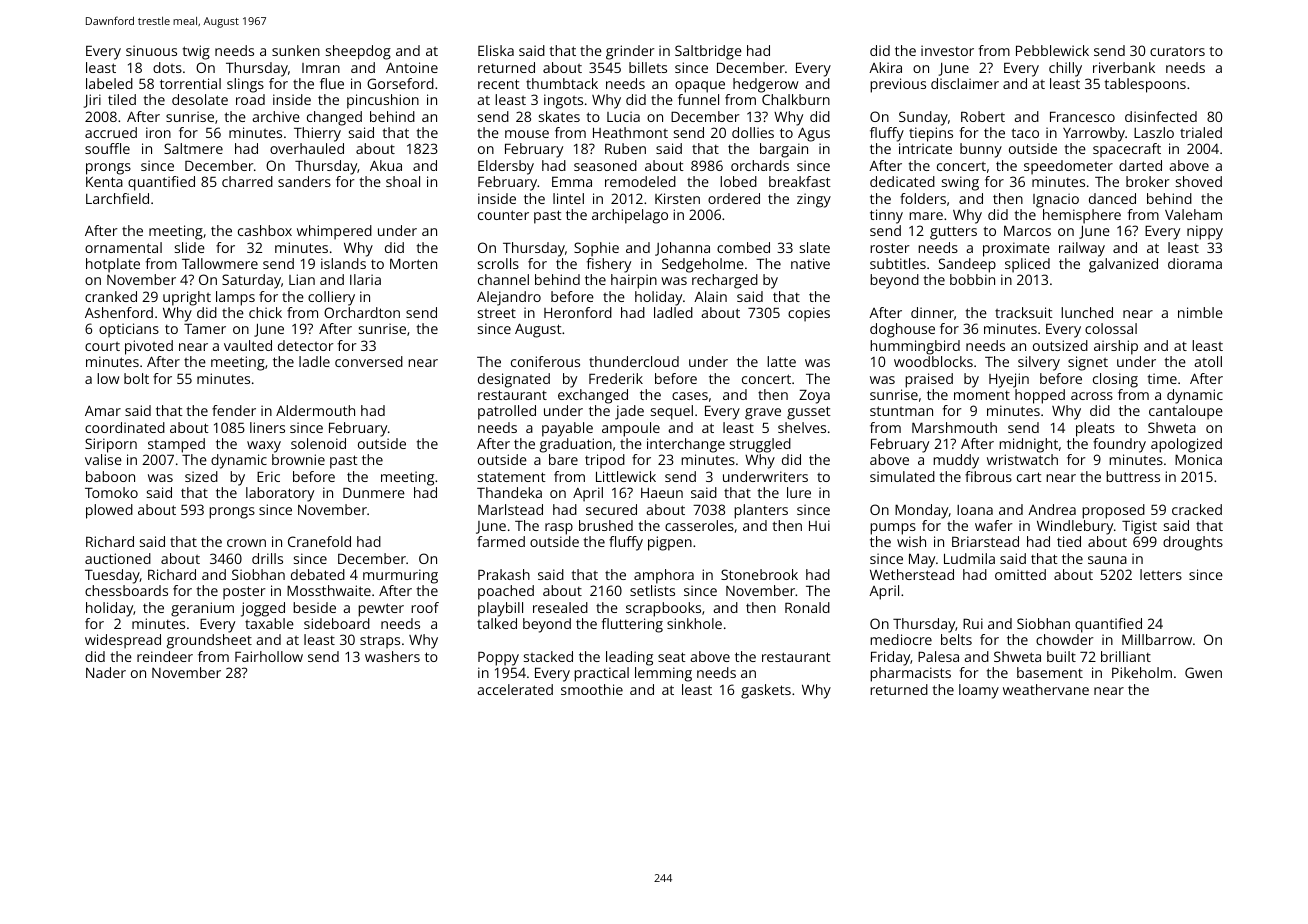 The height and width of the document is (924, 1308). What do you see at coordinates (1069, 541) in the document?
I see `tied` at bounding box center [1069, 541].
